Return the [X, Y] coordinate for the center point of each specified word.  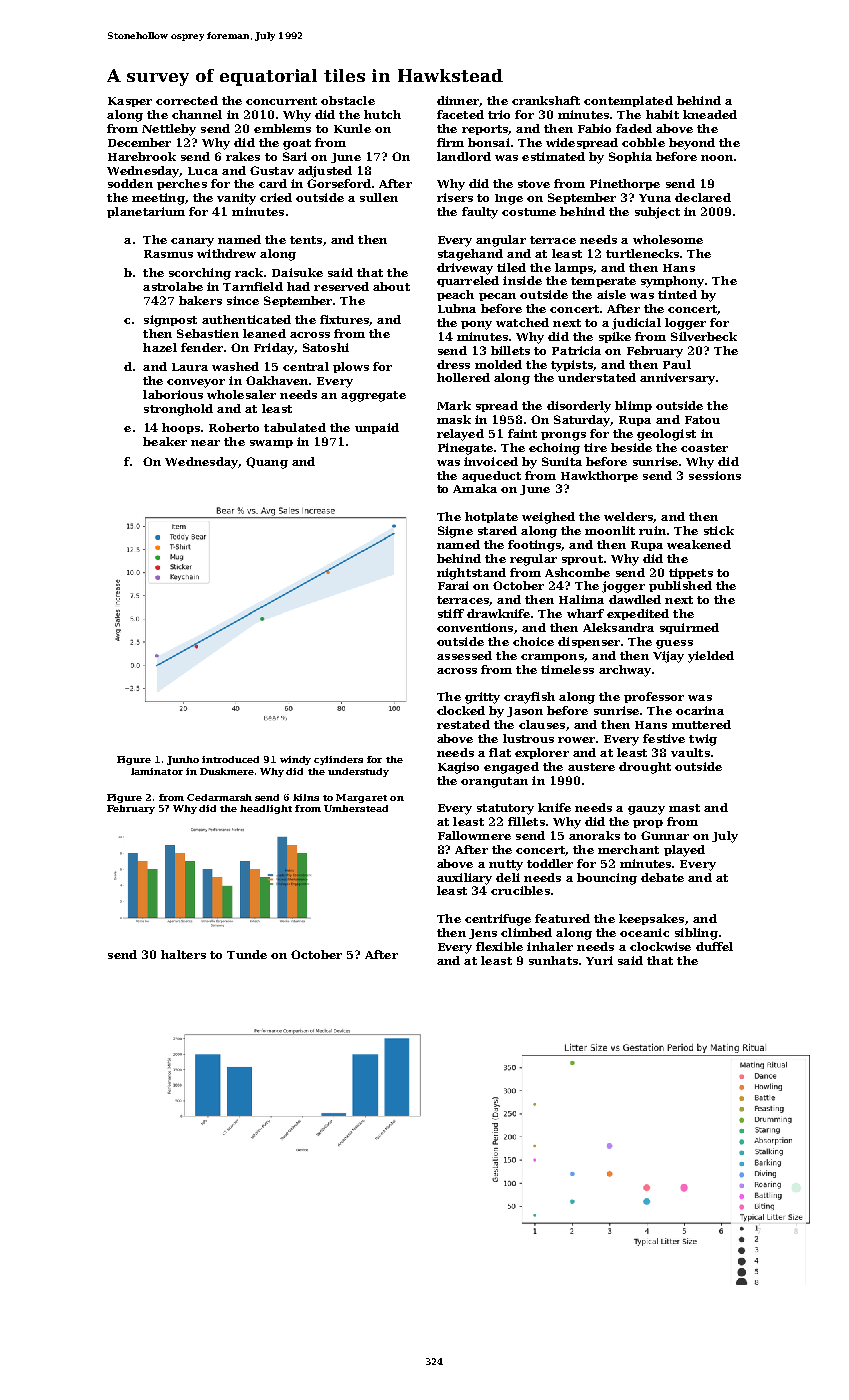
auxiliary [464, 879]
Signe [455, 532]
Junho [183, 760]
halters [183, 954]
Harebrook [142, 156]
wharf [585, 613]
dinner [458, 100]
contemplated [628, 101]
